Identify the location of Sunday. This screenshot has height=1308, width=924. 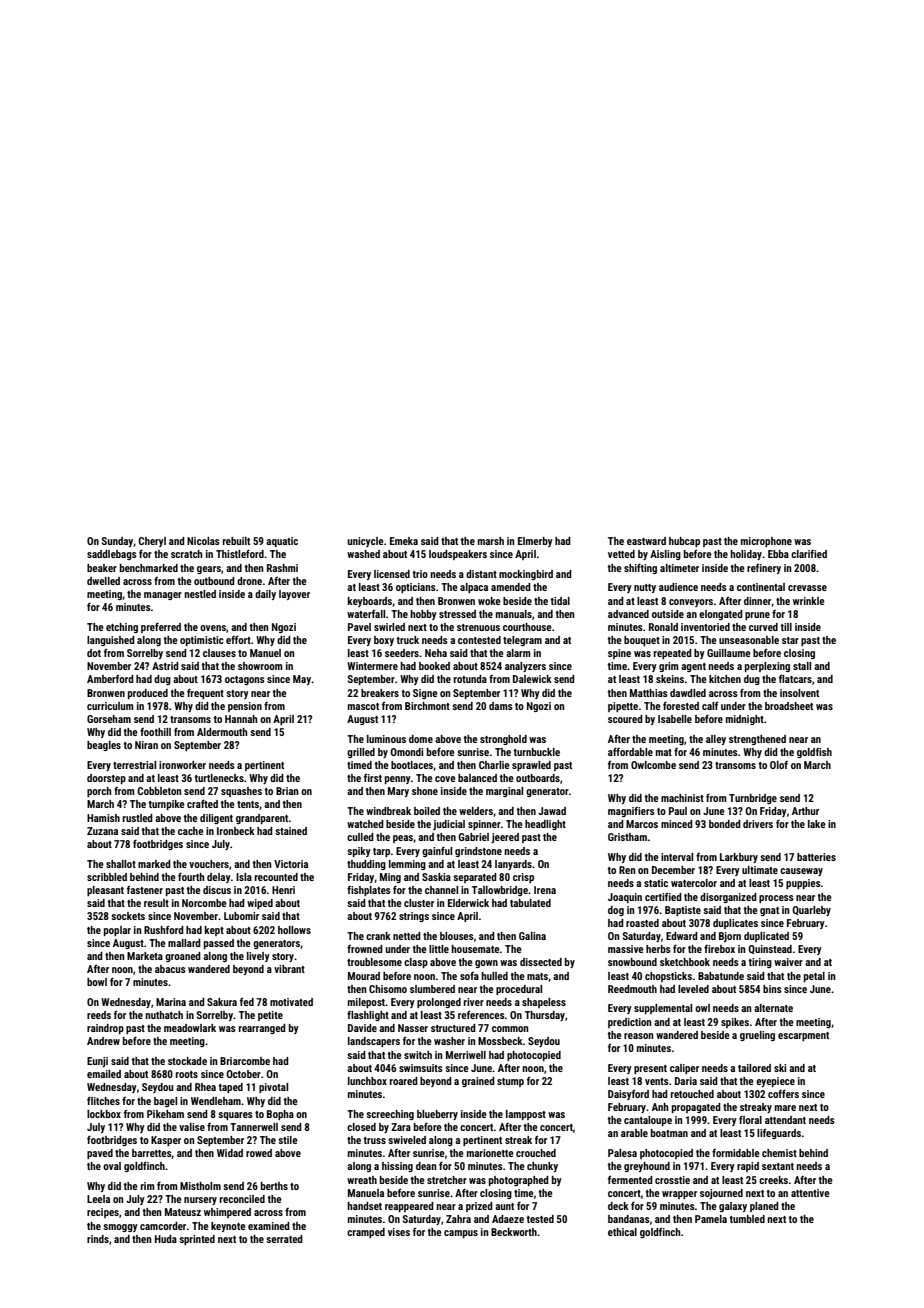
(117, 542).
